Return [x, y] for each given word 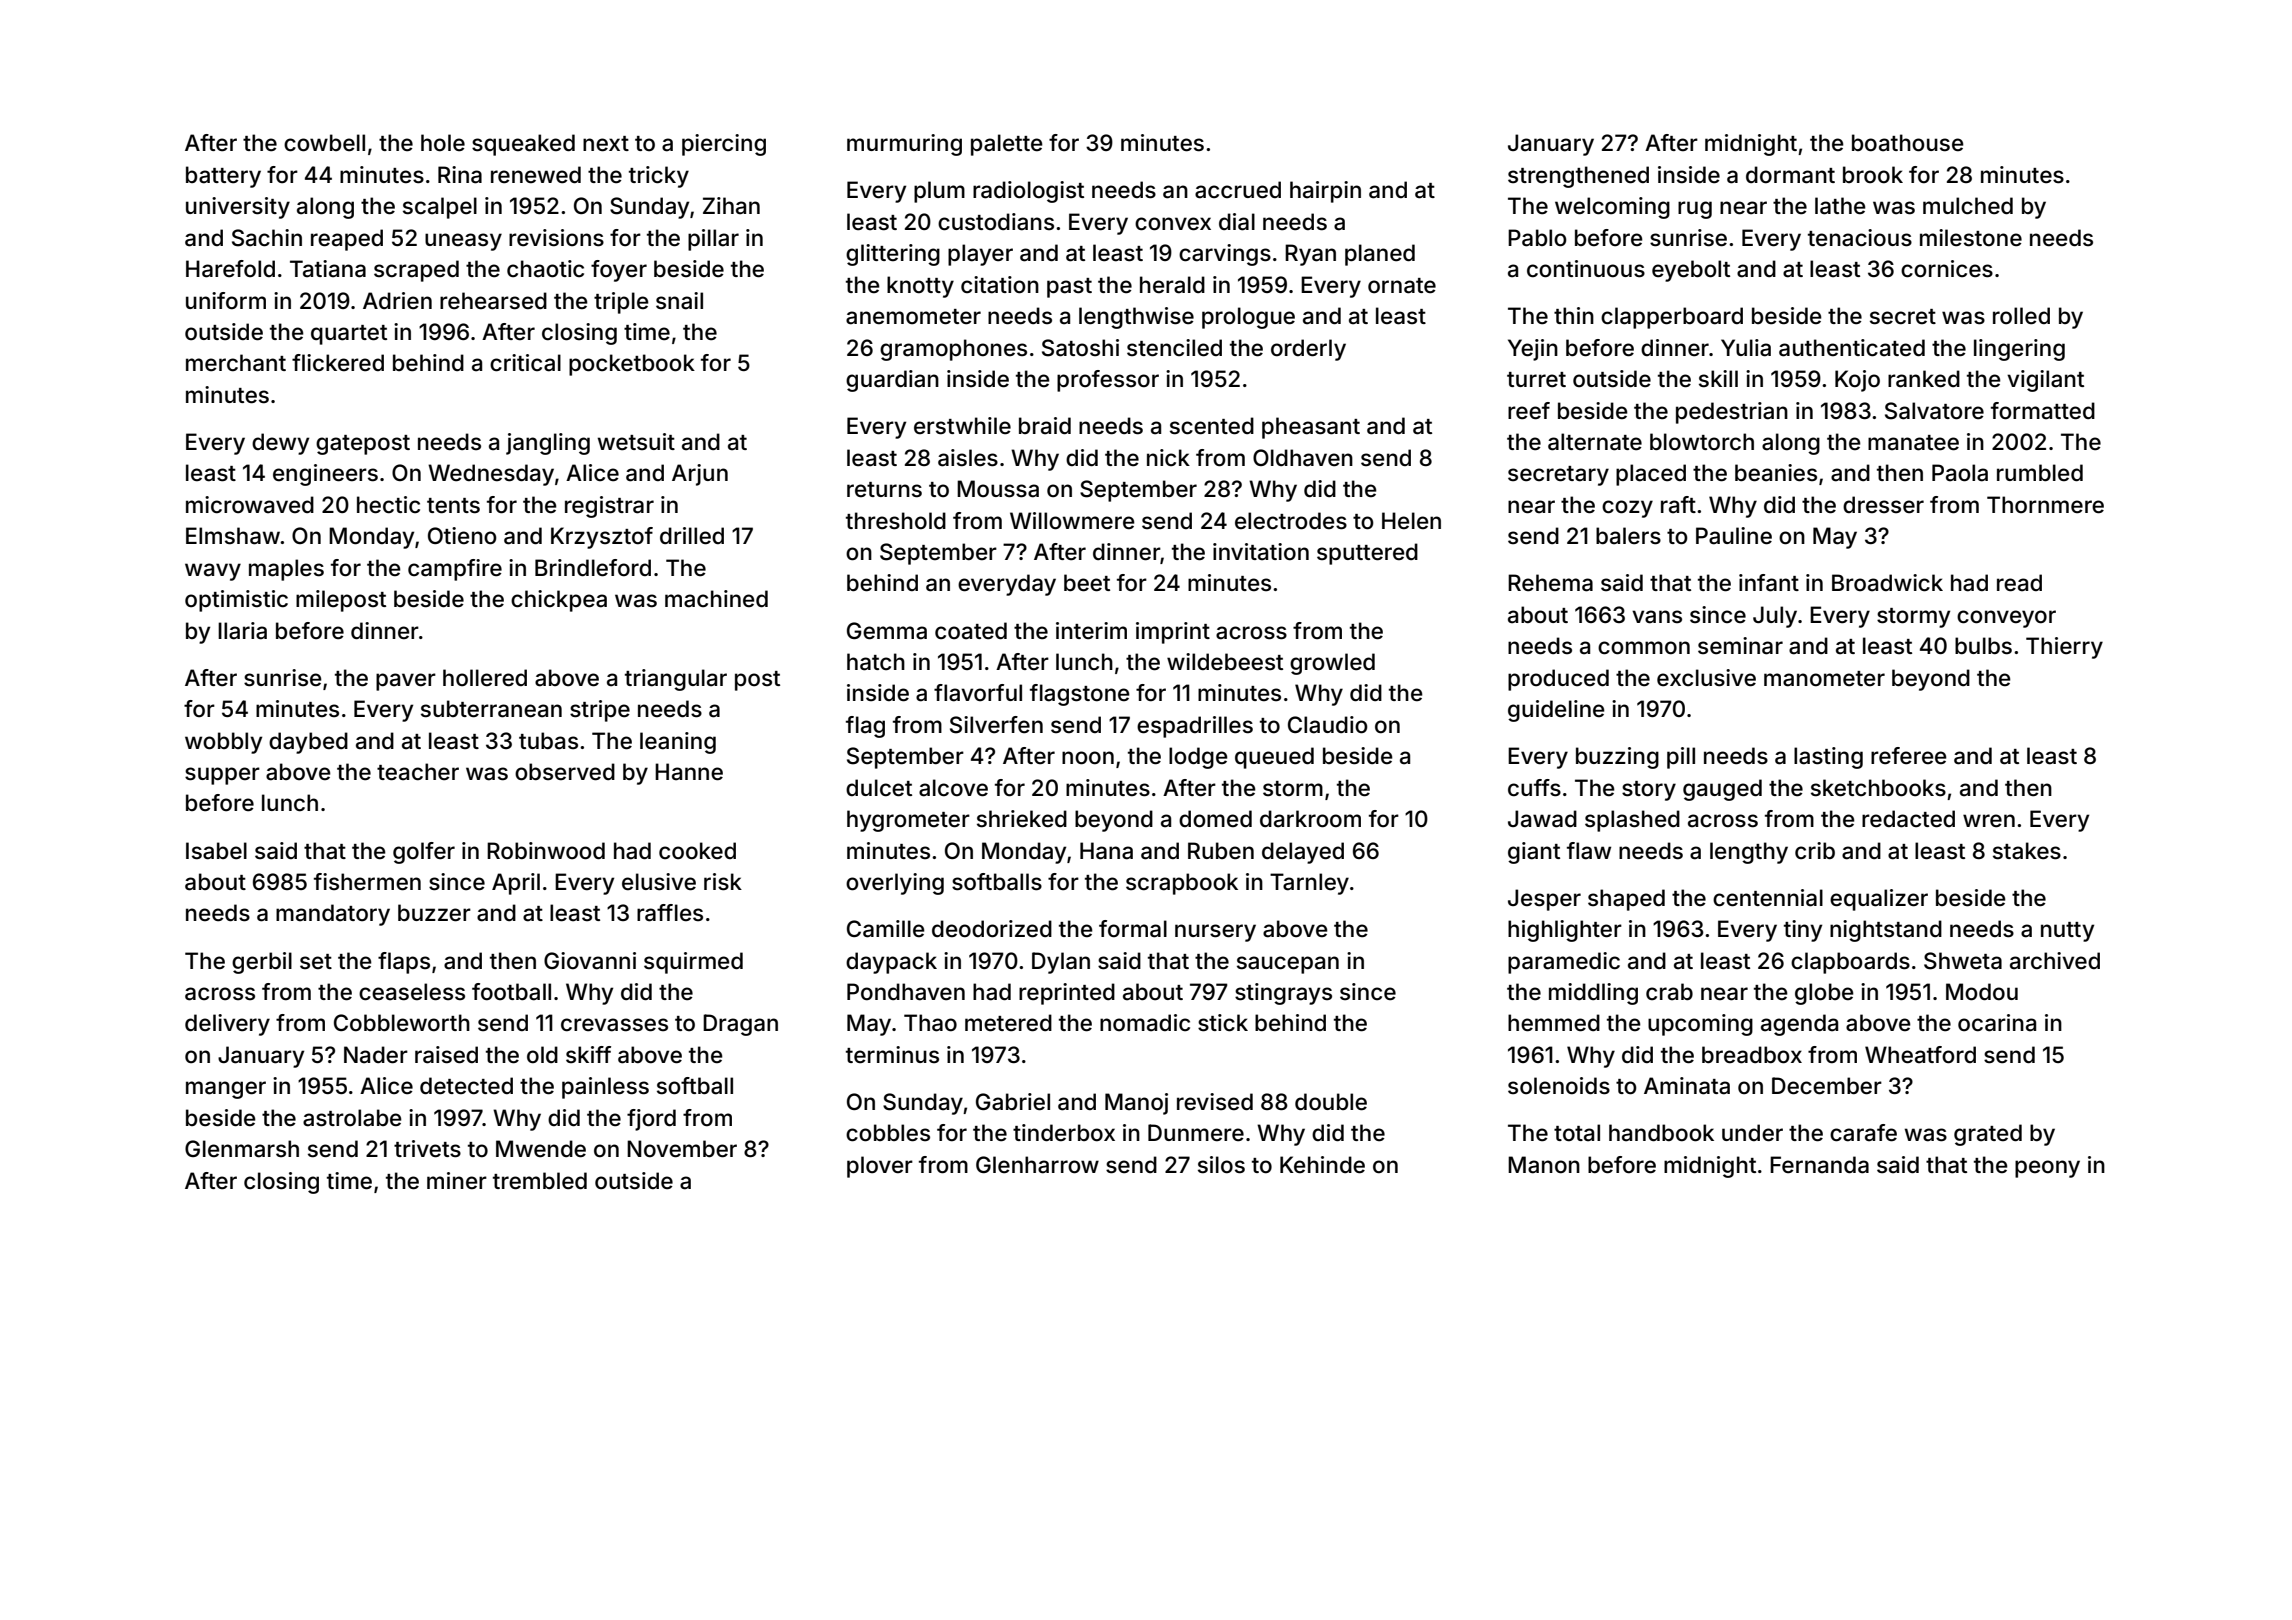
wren [1989, 821]
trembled [540, 1181]
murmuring [904, 145]
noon [1088, 758]
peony [2047, 1169]
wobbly [223, 743]
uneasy [463, 242]
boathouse [1908, 143]
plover [880, 1167]
